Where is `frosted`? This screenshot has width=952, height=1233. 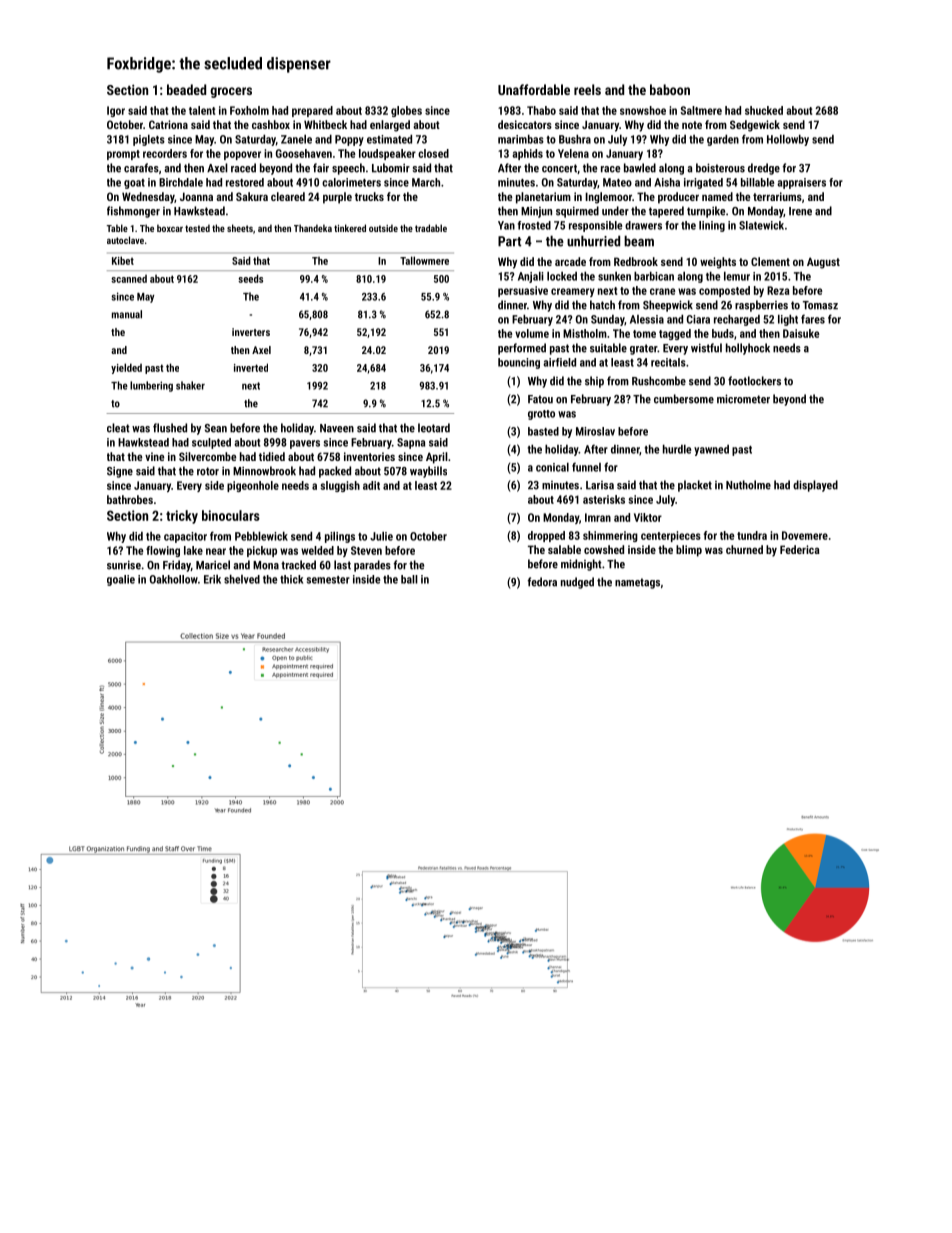
frosted is located at coordinates (534, 225).
